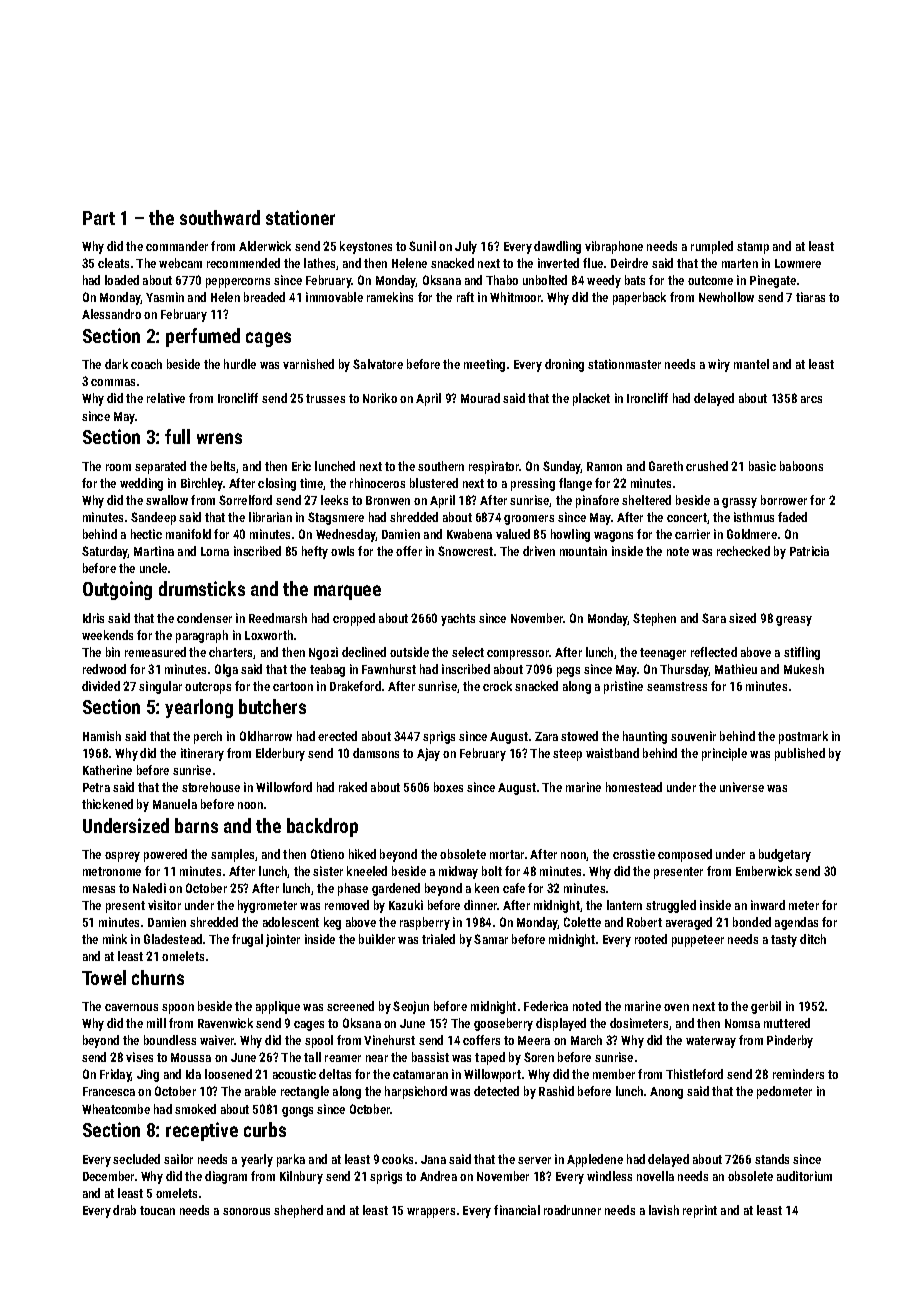 This page has width=924, height=1308. Describe the element at coordinates (798, 263) in the page. I see `Lowmere` at that location.
